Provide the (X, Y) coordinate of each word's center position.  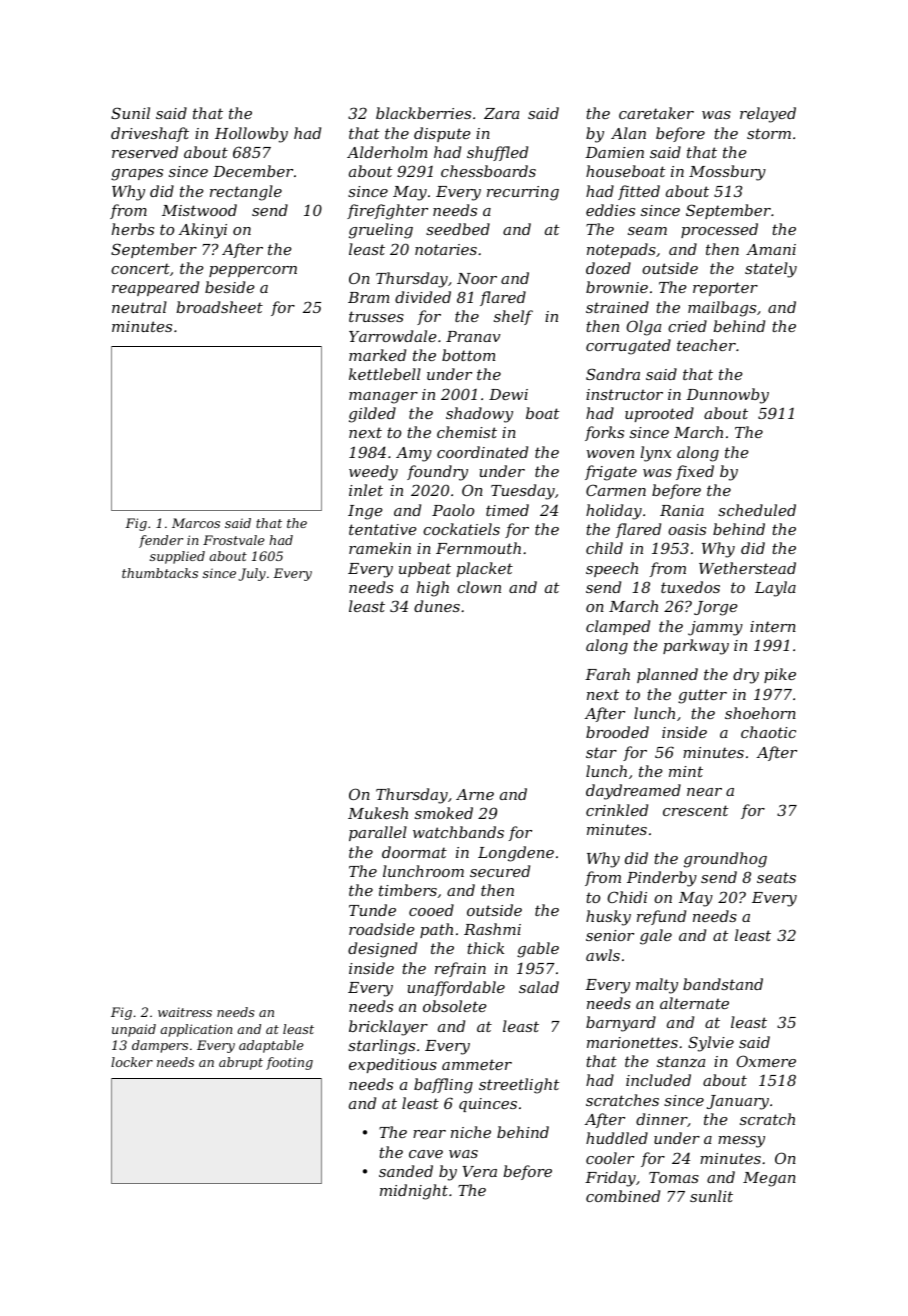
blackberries (423, 113)
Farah (607, 674)
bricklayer (388, 1028)
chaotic (768, 732)
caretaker (656, 113)
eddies (610, 210)
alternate (694, 1003)
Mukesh (378, 813)
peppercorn (253, 271)
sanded (406, 1171)
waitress (185, 1012)
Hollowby (251, 135)
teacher (706, 345)
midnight (414, 1192)
